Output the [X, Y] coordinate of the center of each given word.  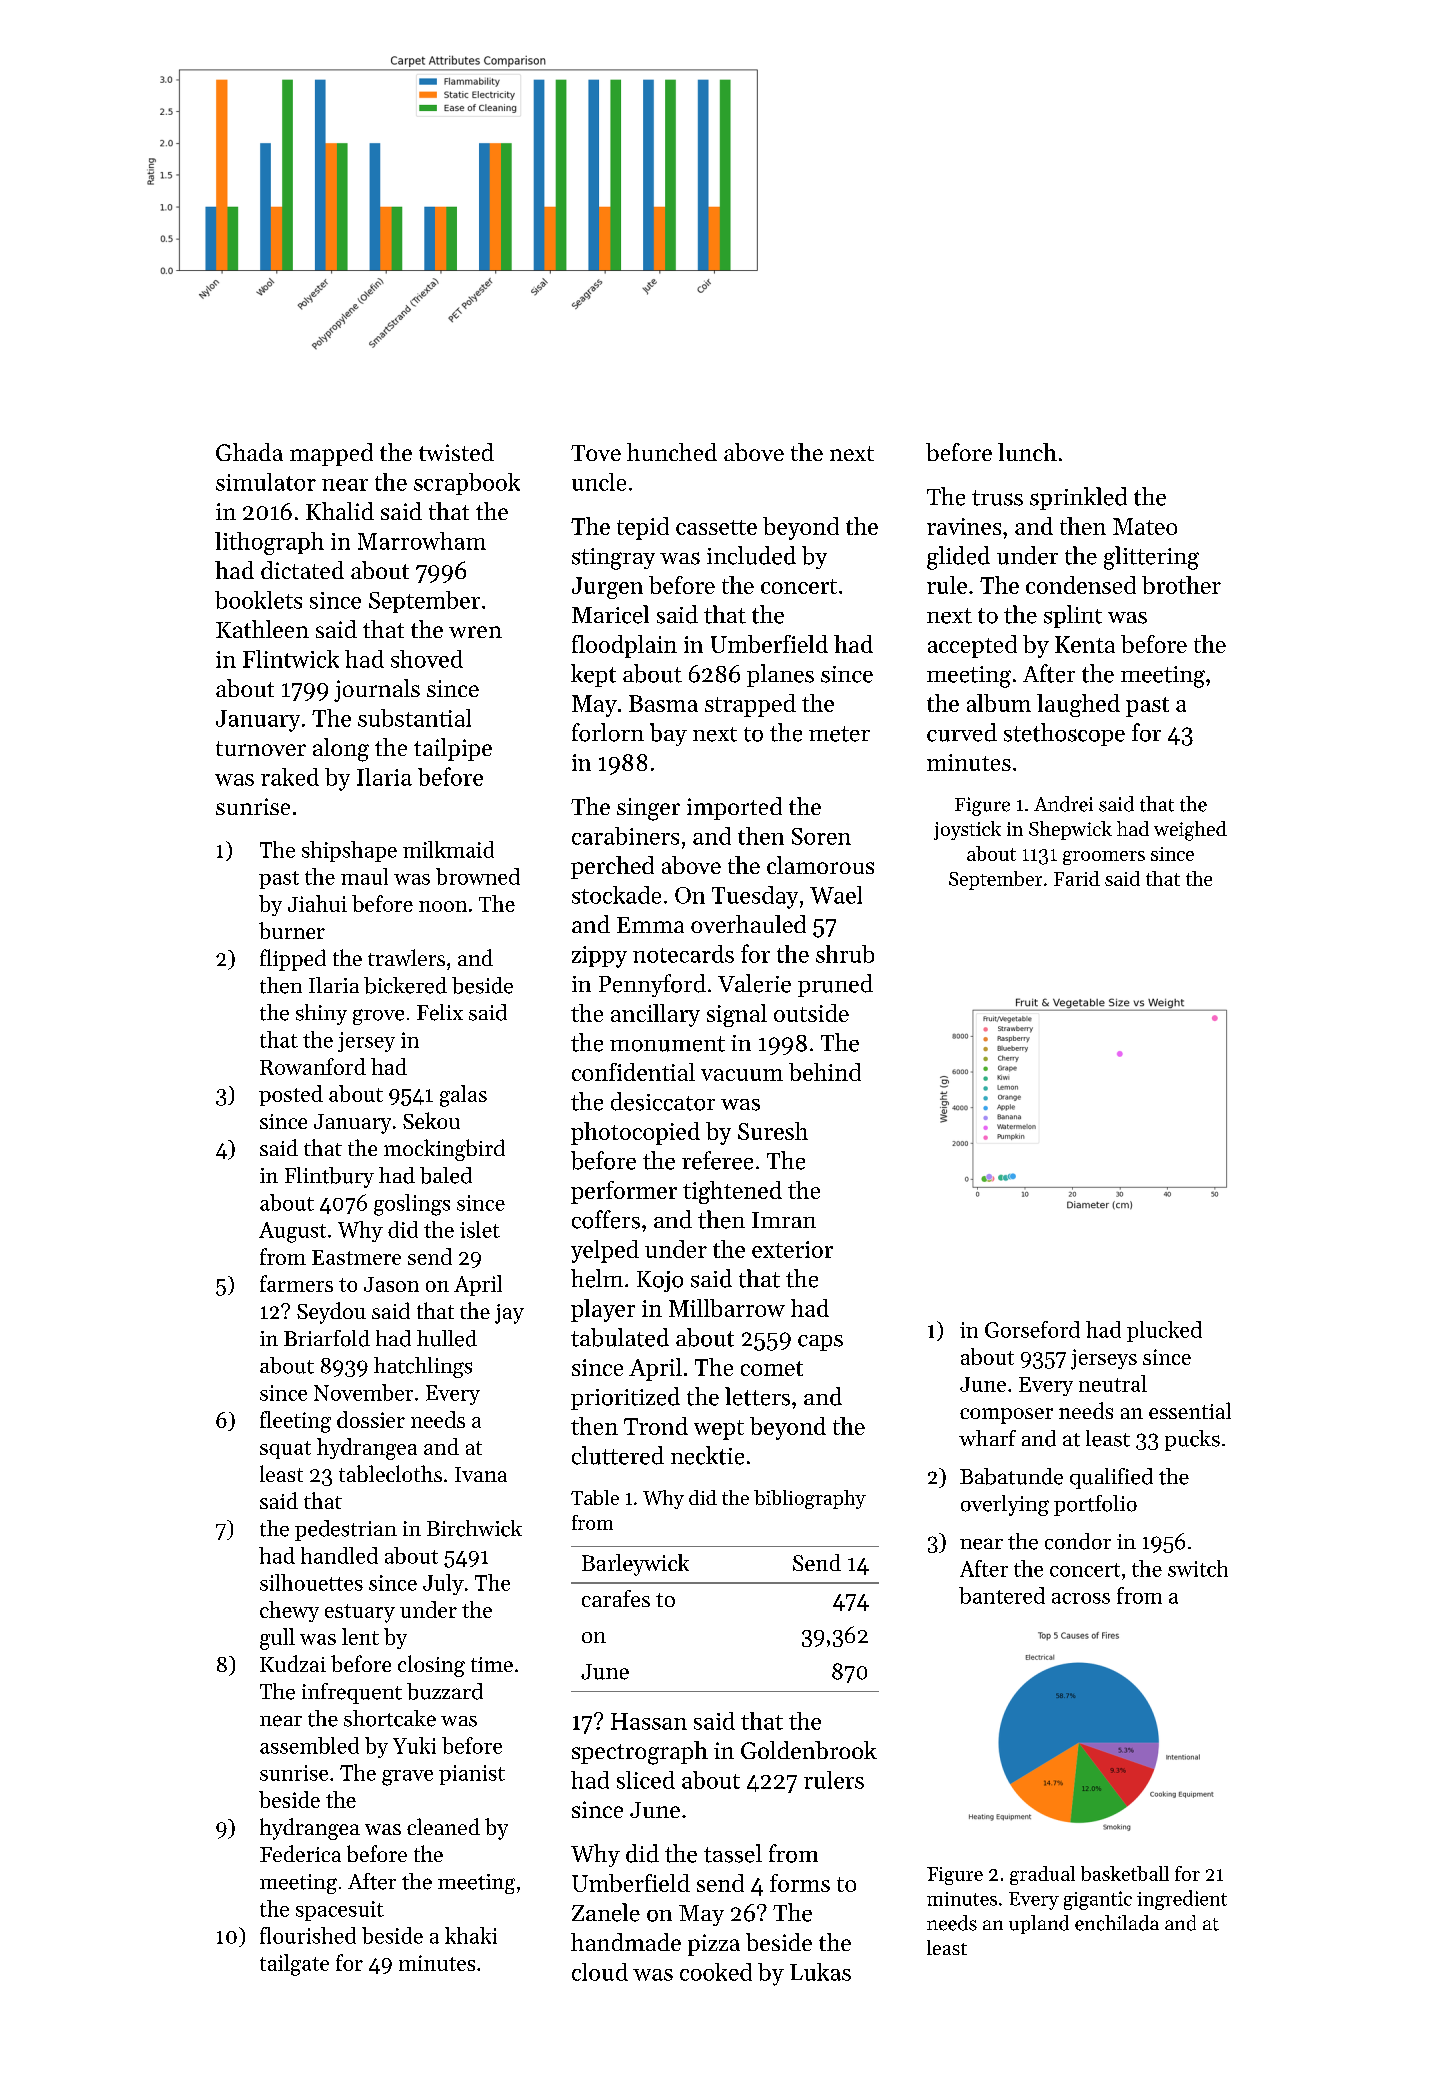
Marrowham [422, 541]
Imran [784, 1220]
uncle [599, 482]
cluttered [618, 1455]
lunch [1027, 452]
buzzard [445, 1691]
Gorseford [1032, 1329]
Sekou [431, 1120]
